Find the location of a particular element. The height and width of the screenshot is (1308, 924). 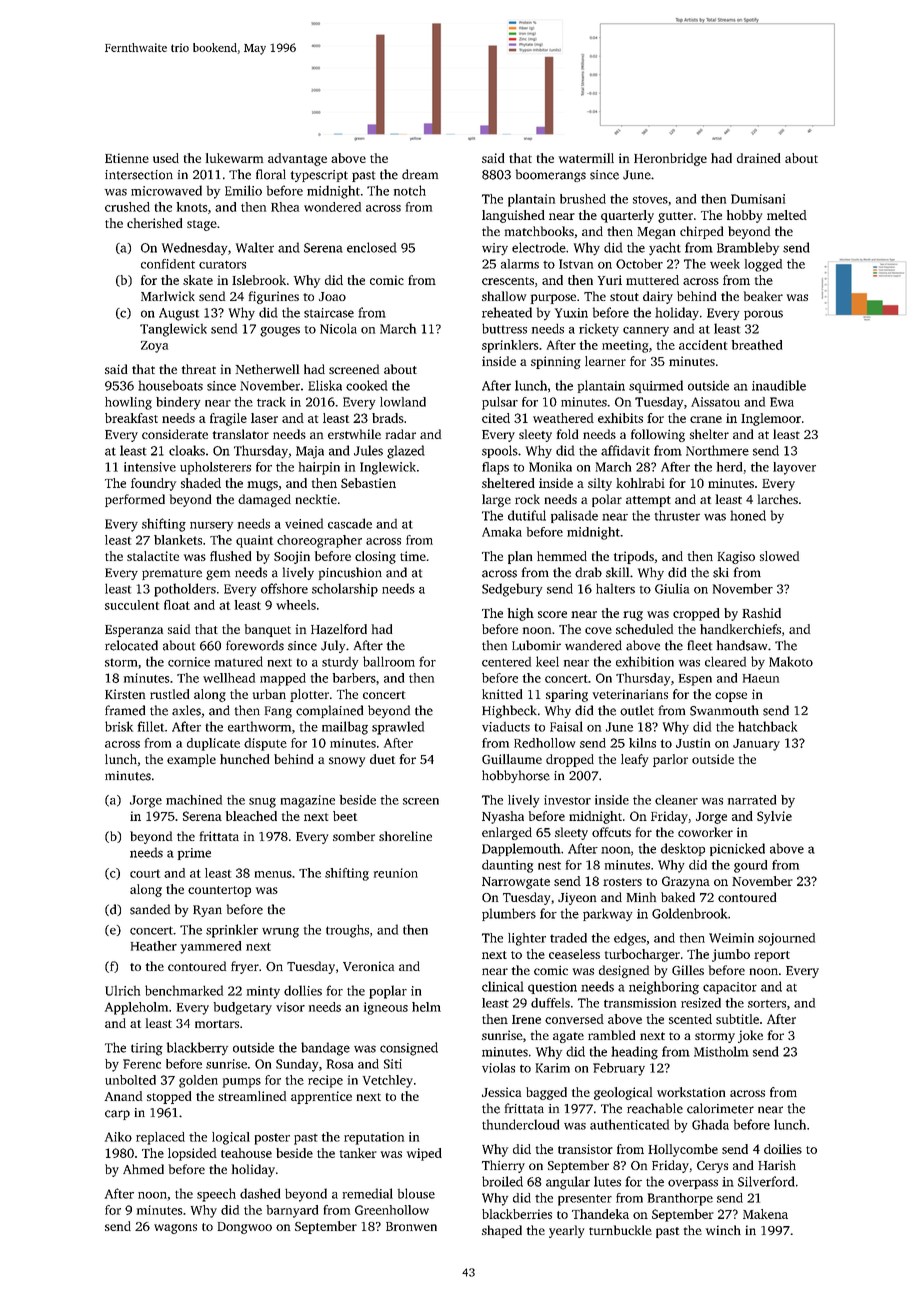

muttered is located at coordinates (652, 280).
